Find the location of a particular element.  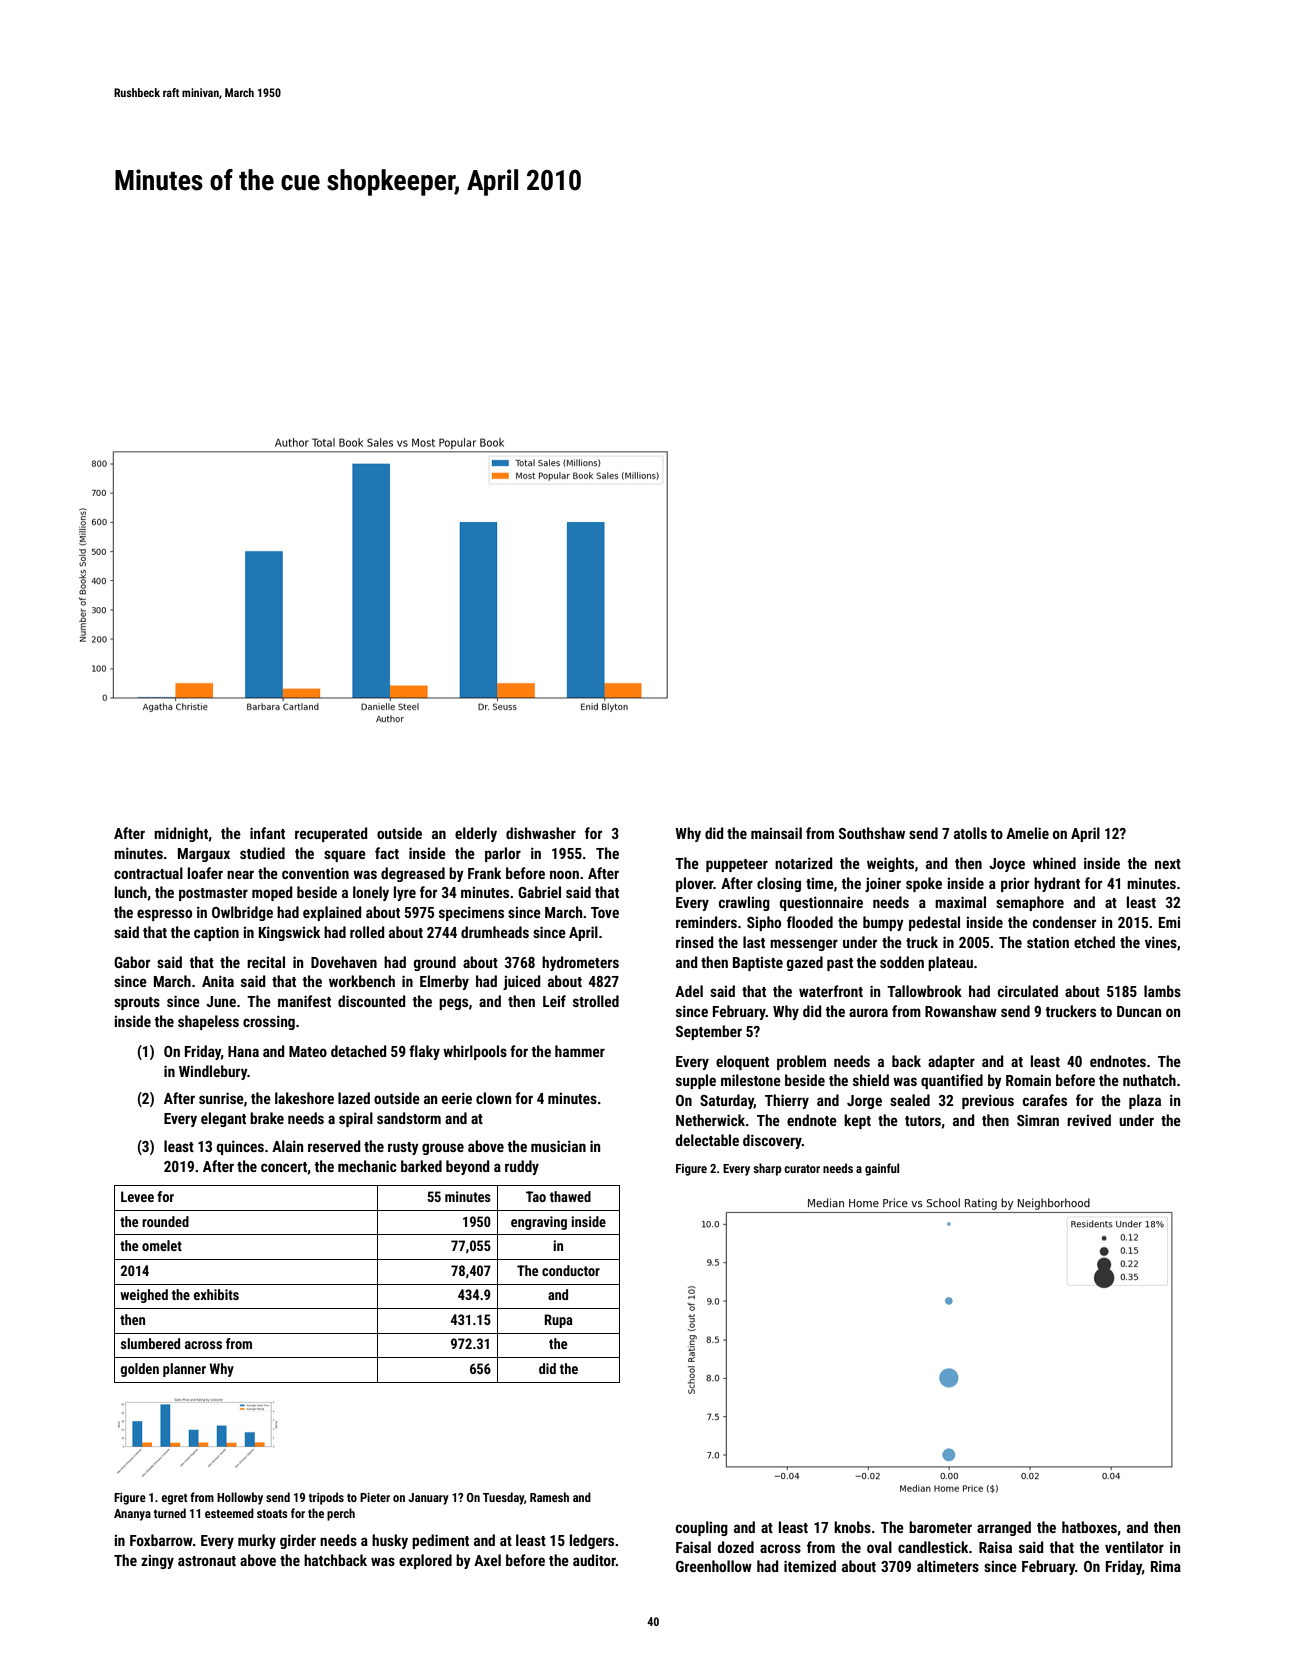

last is located at coordinates (754, 942).
